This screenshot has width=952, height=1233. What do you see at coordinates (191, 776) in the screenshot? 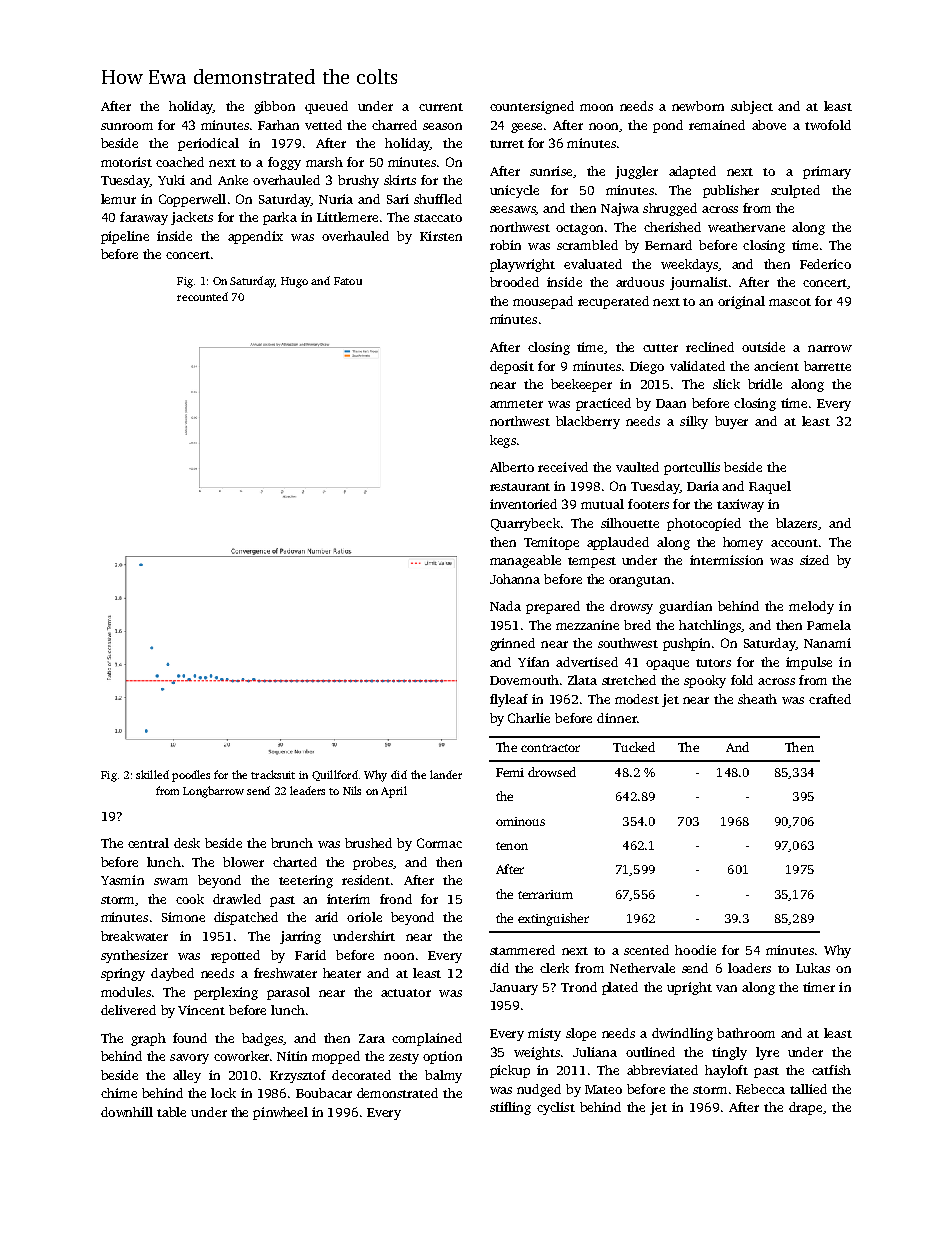
I see `poodles` at bounding box center [191, 776].
